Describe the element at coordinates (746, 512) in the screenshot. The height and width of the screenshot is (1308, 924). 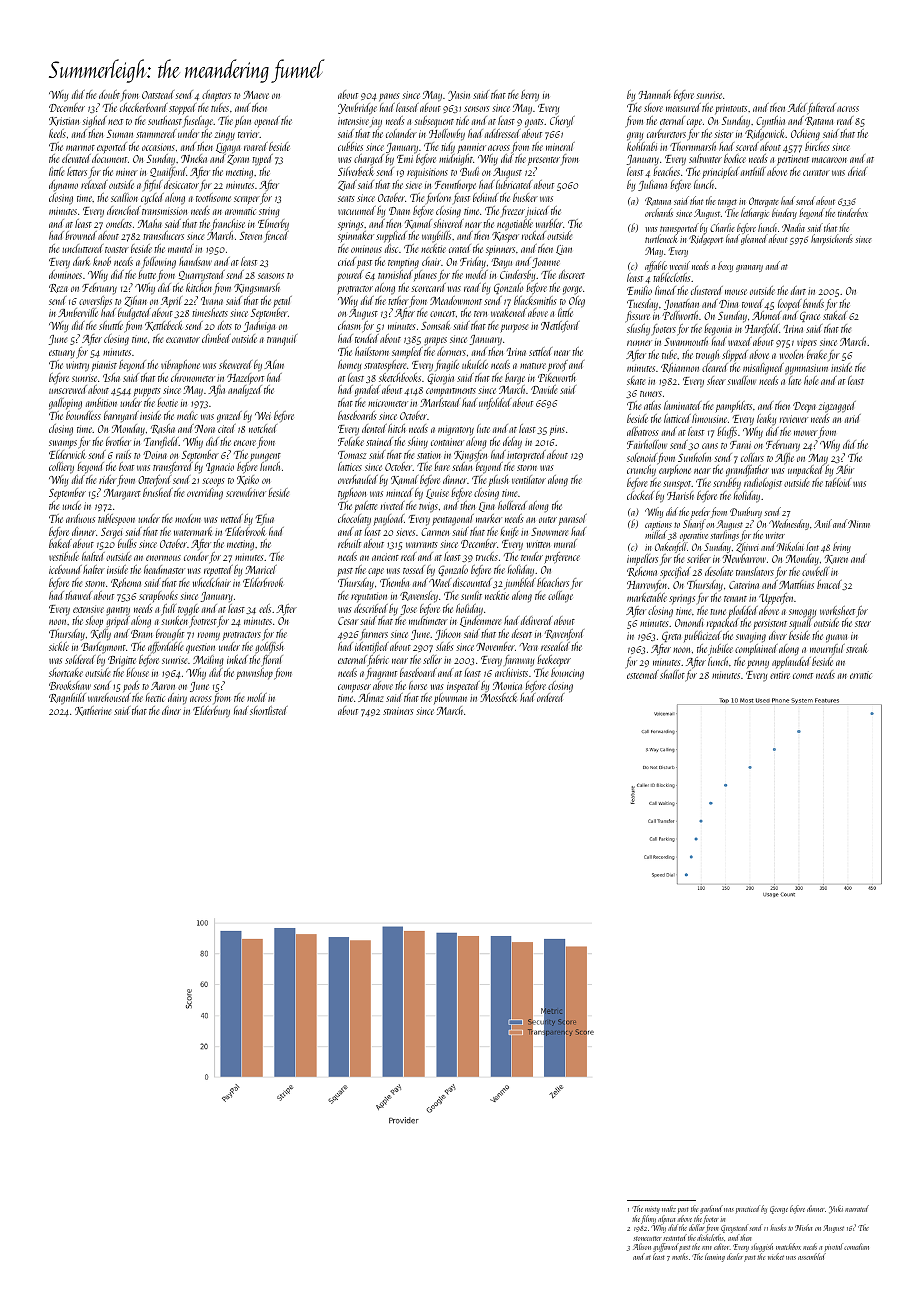
I see `Dunbury` at that location.
